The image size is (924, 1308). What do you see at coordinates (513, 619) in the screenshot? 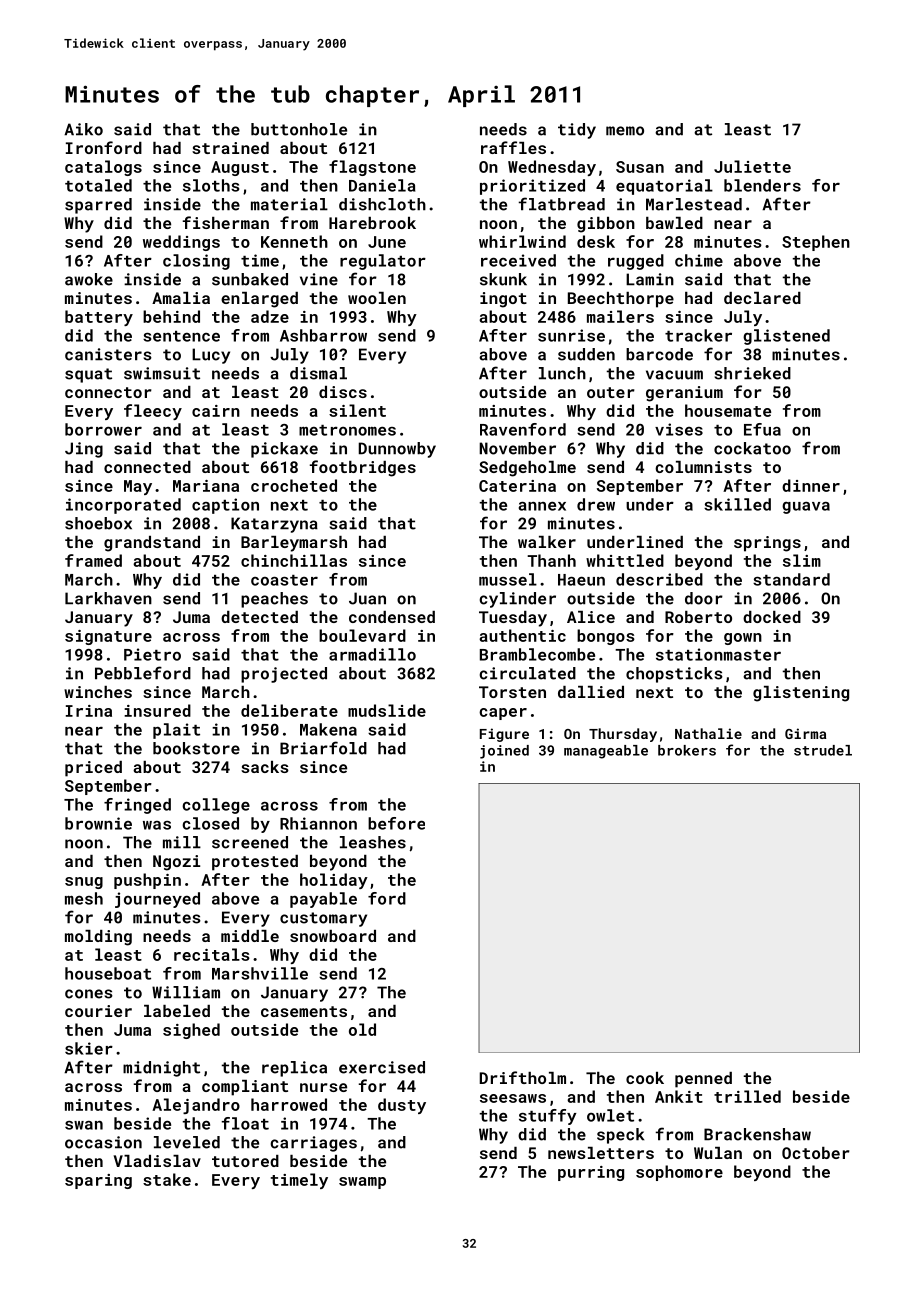
I see `Tuesday` at bounding box center [513, 619].
